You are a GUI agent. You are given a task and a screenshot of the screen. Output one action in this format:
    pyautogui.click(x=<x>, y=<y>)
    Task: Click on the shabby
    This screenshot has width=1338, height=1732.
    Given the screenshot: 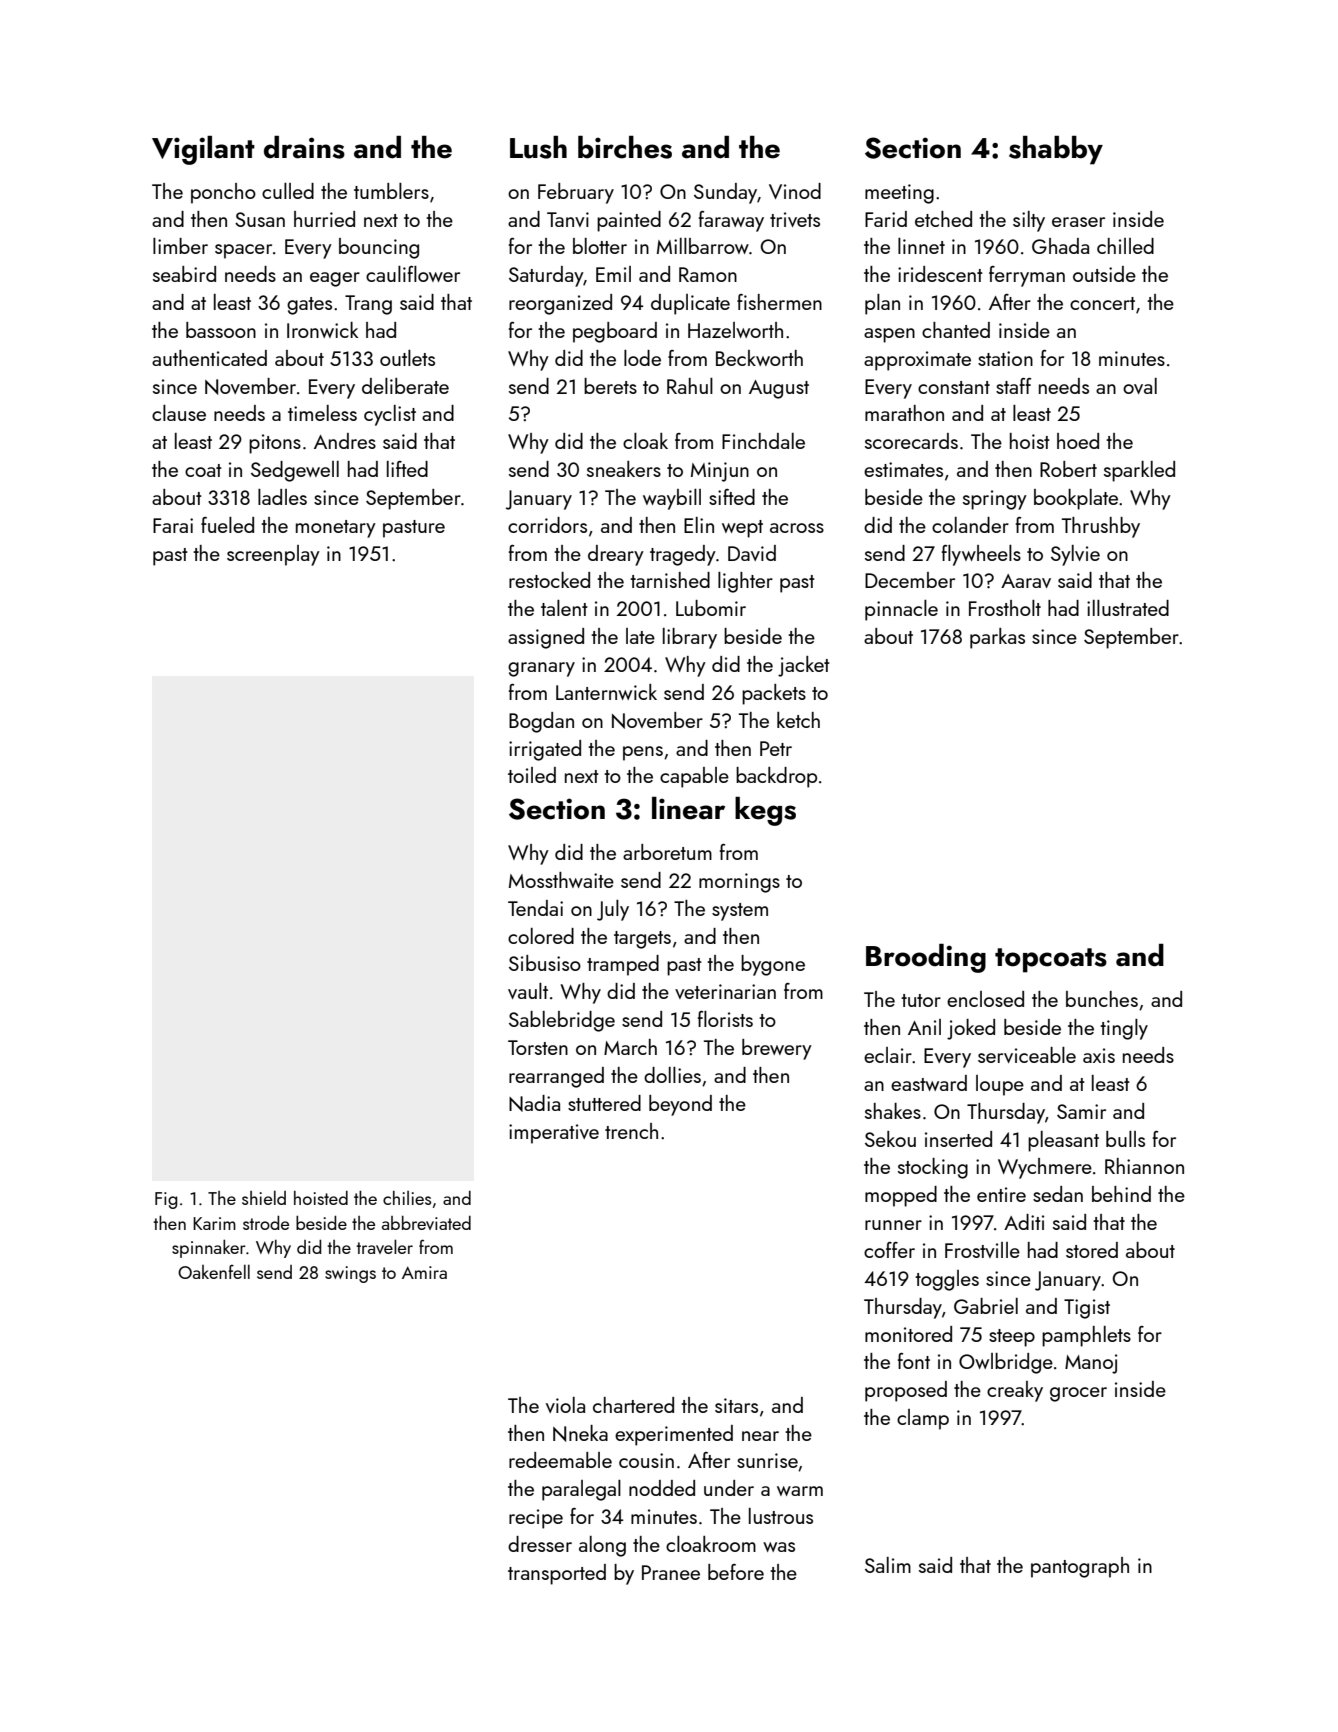 What is the action you would take?
    pyautogui.click(x=1056, y=150)
